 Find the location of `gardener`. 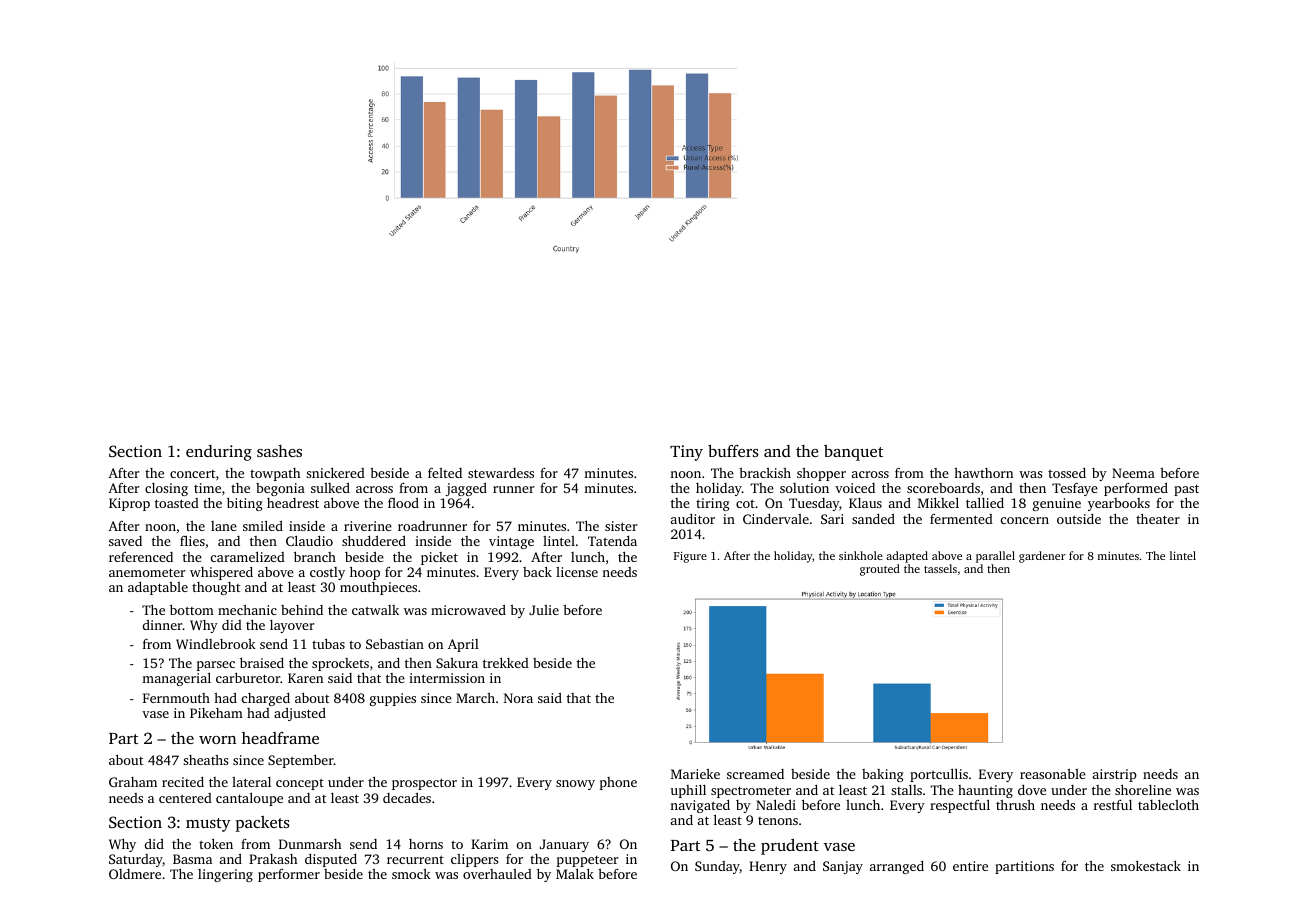

gardener is located at coordinates (1042, 557).
